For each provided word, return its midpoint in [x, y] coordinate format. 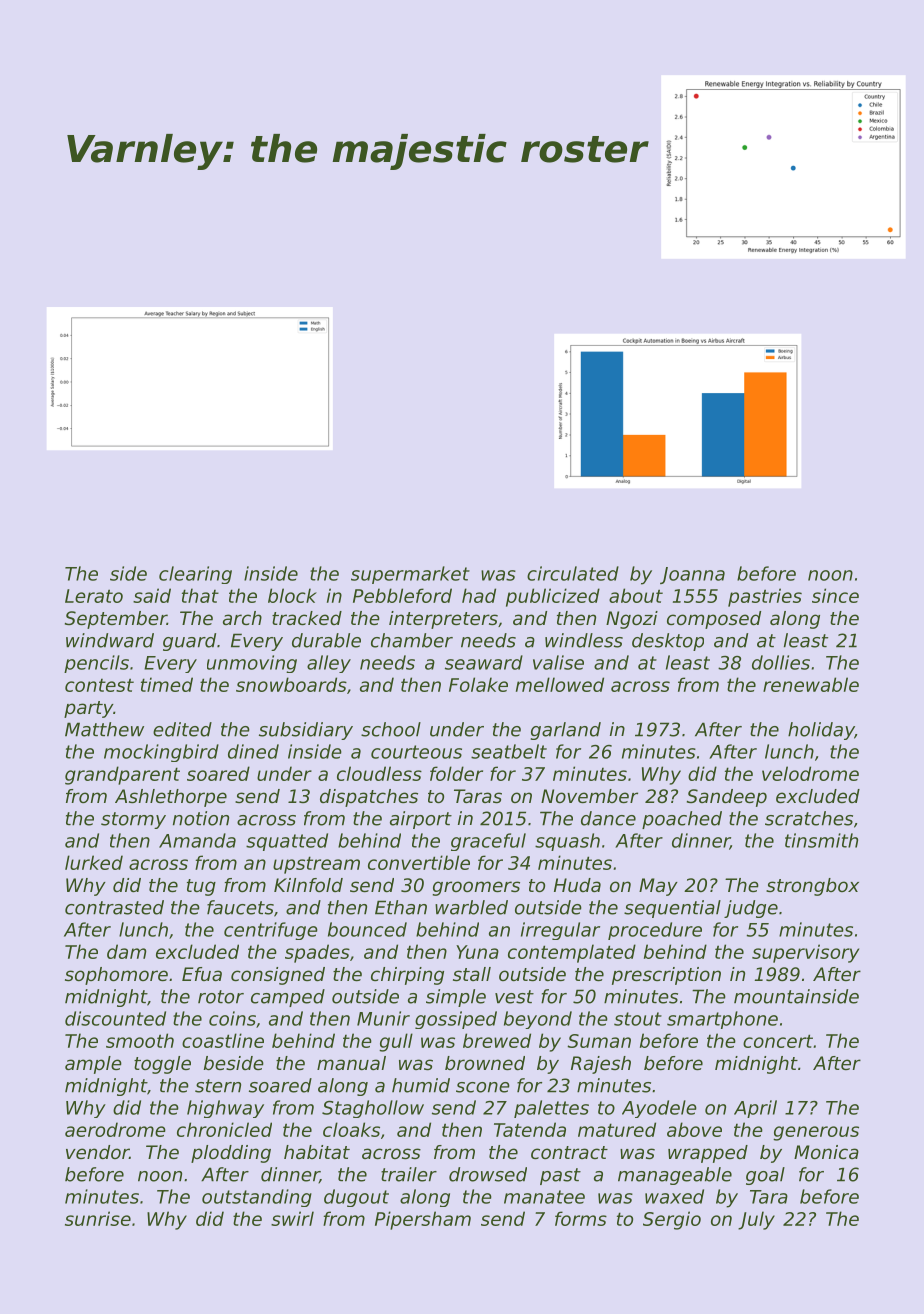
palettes [551, 1109]
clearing [195, 575]
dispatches [369, 798]
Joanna [692, 575]
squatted [287, 842]
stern [218, 1086]
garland [566, 731]
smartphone [722, 1020]
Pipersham [423, 1220]
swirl [292, 1218]
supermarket [410, 575]
